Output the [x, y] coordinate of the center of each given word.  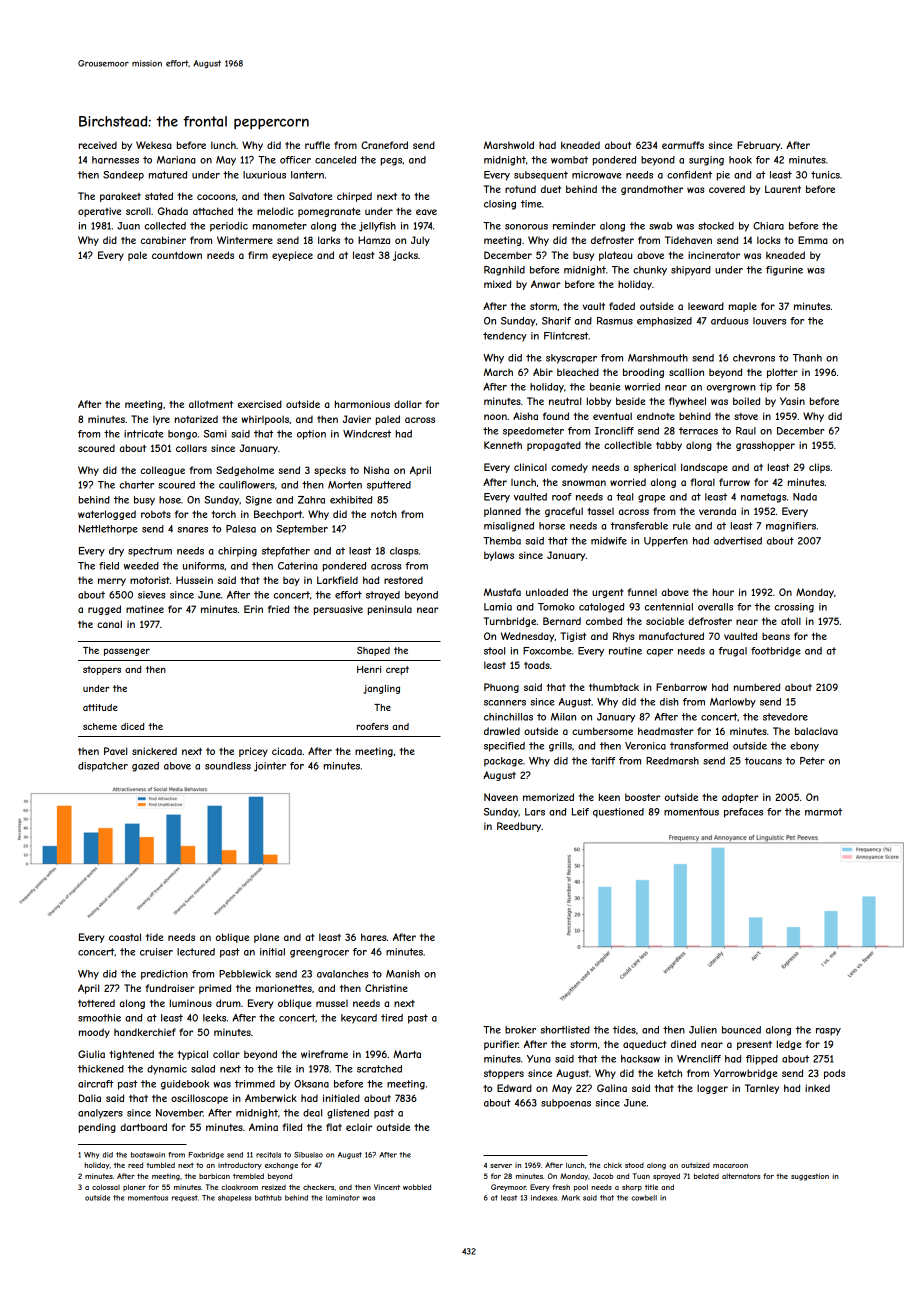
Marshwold [509, 145]
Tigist [573, 637]
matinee [145, 609]
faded [622, 306]
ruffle [317, 145]
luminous [191, 1003]
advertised [738, 541]
